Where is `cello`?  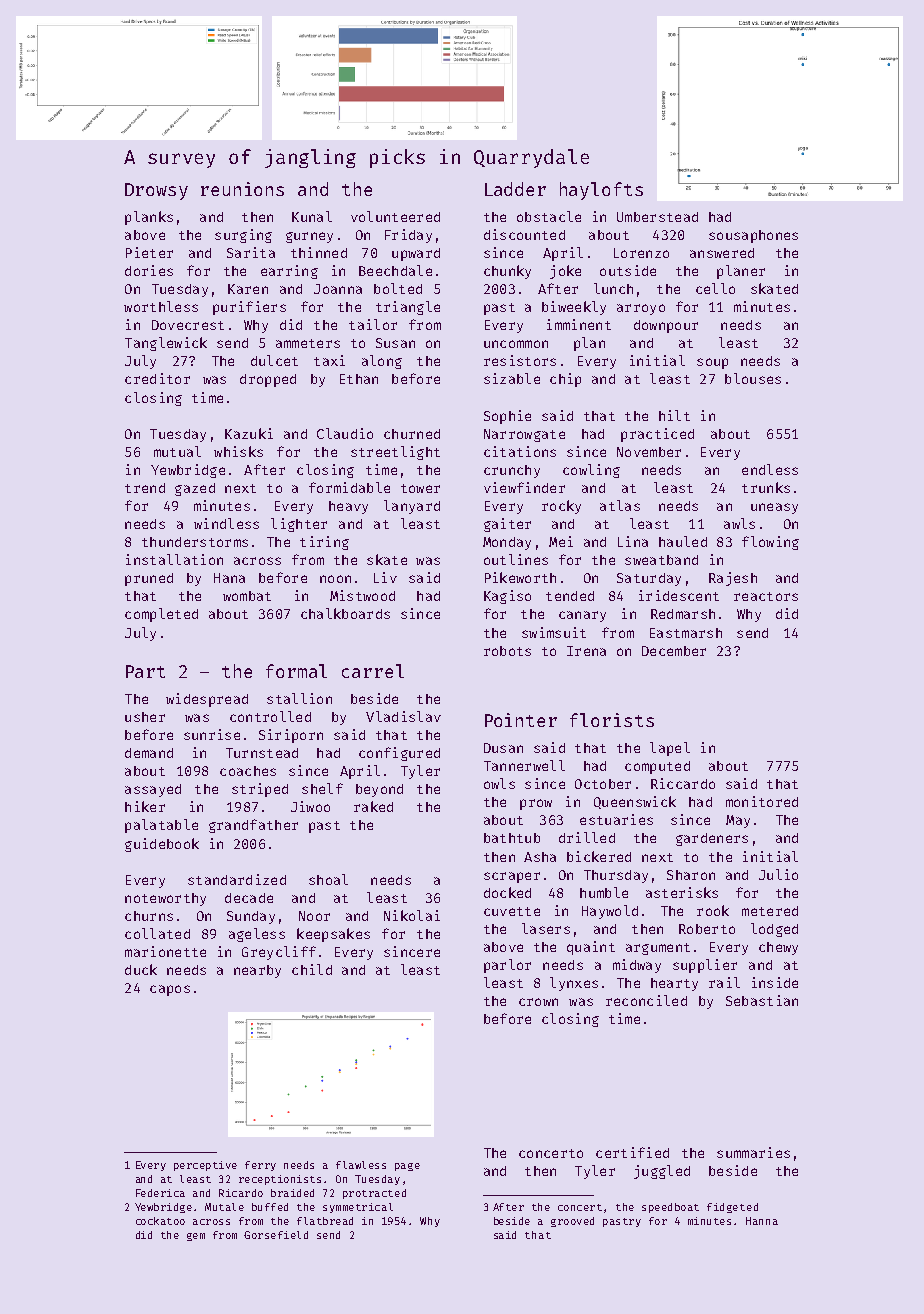 cello is located at coordinates (715, 288).
